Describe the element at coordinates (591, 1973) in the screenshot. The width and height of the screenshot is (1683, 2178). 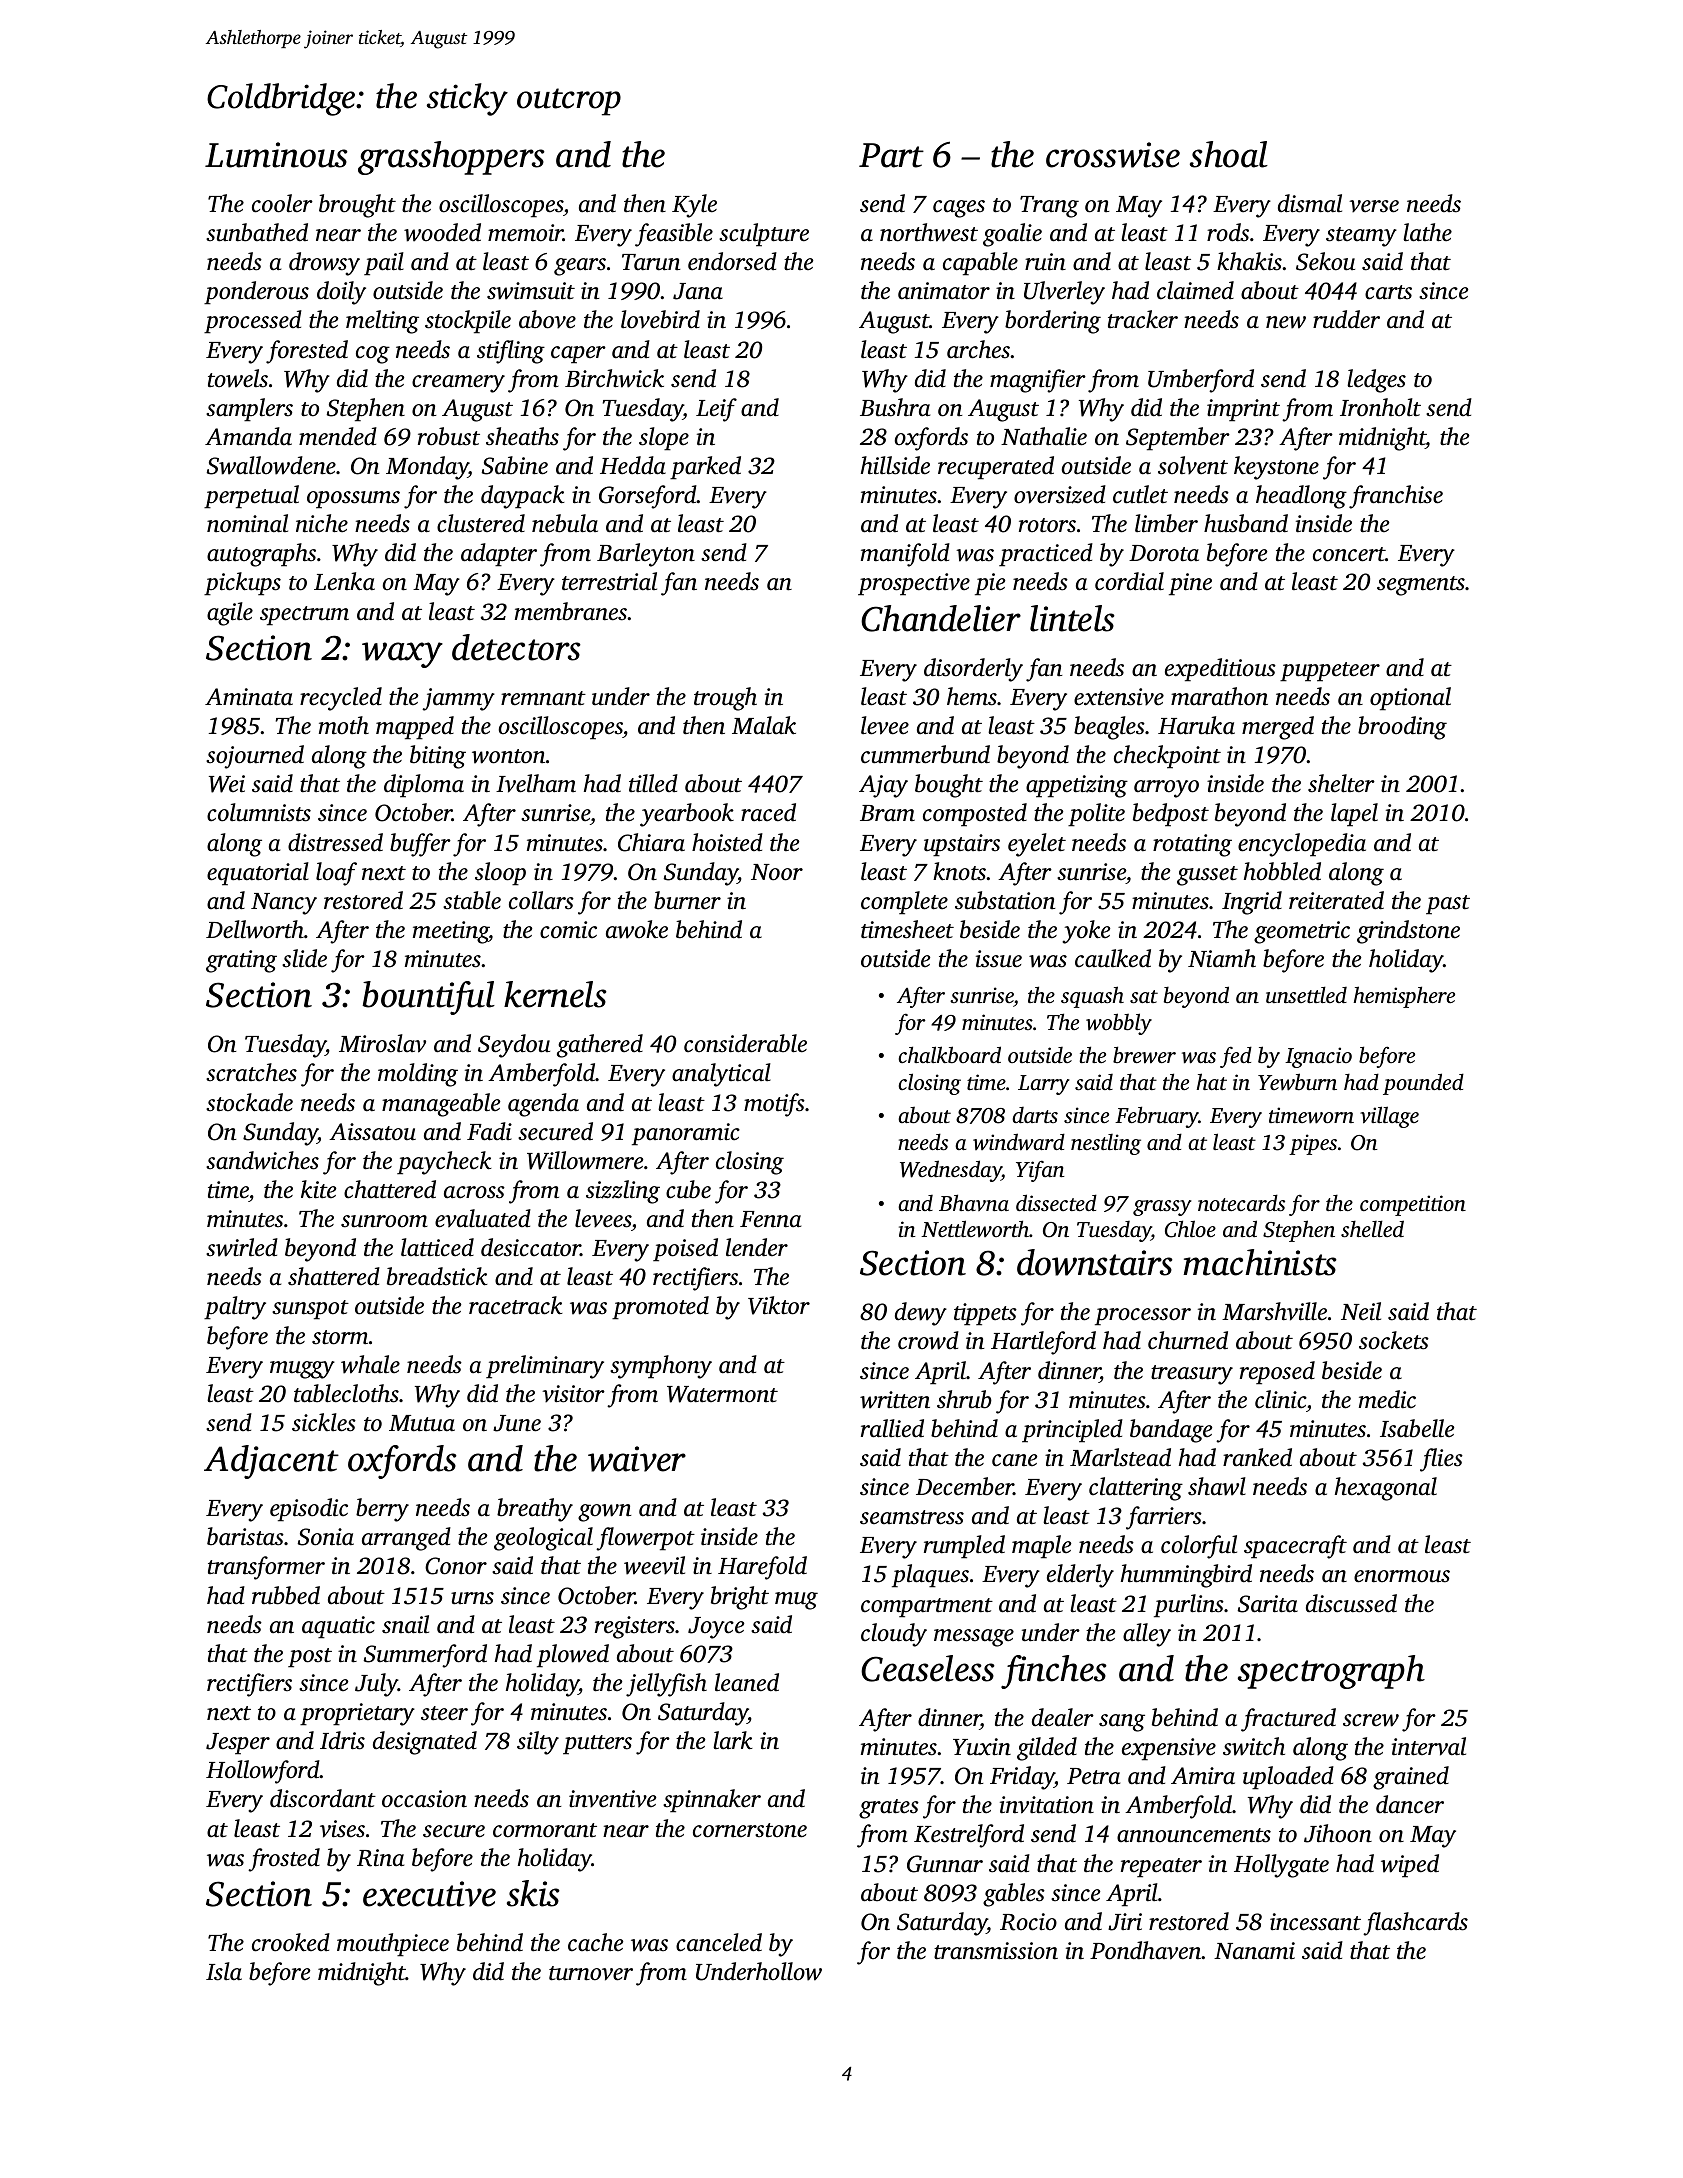
I see `turnover` at that location.
